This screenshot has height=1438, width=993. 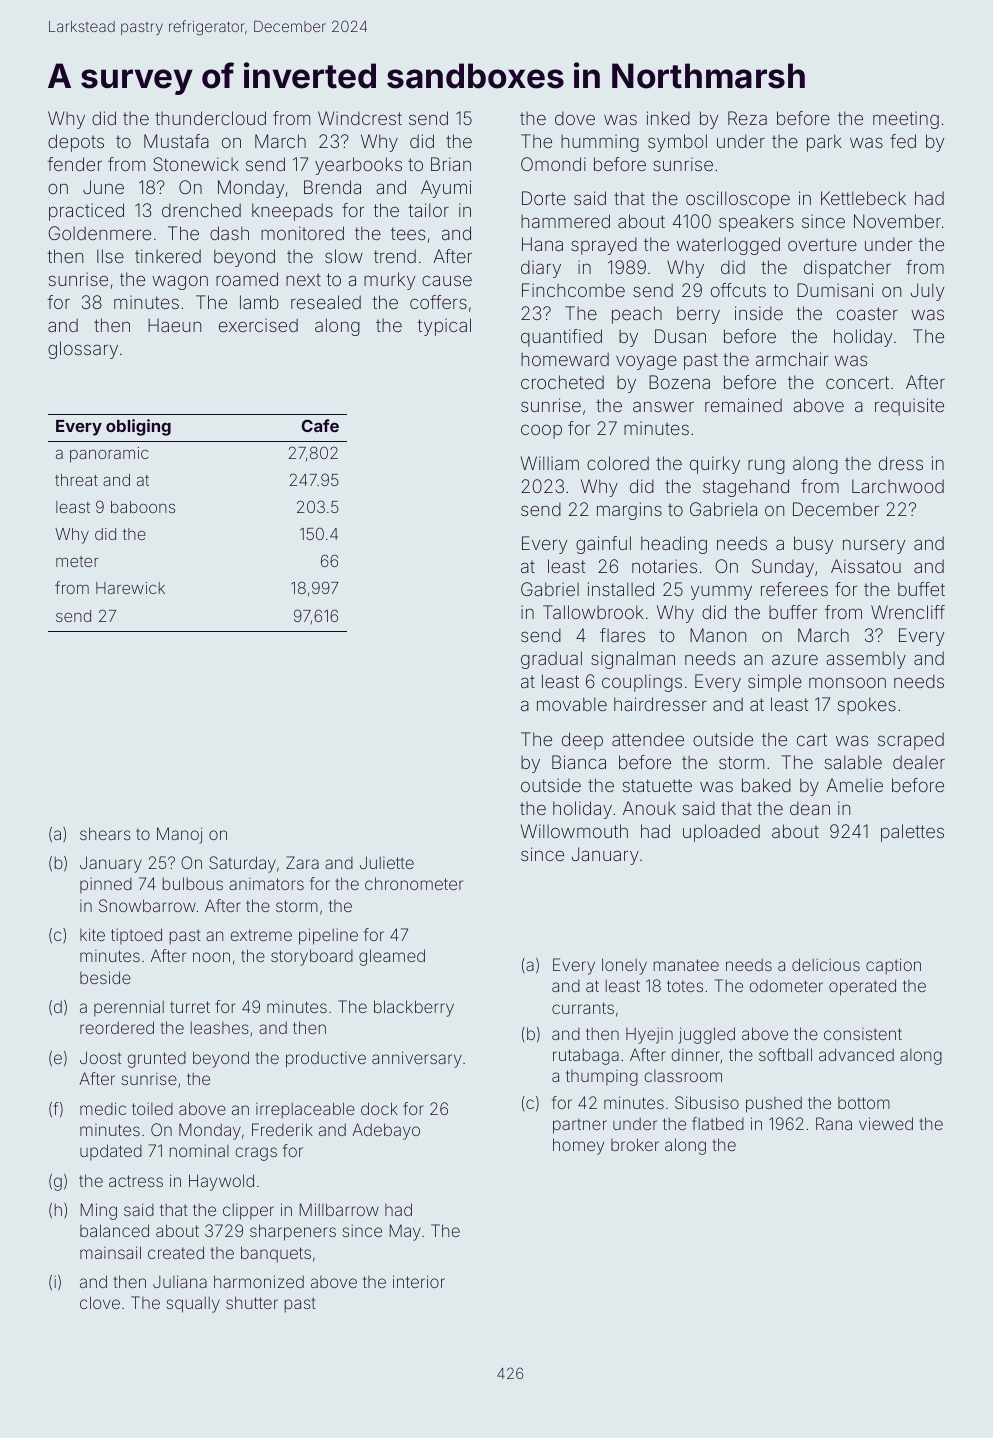 What do you see at coordinates (360, 118) in the screenshot?
I see `Windcrest` at bounding box center [360, 118].
